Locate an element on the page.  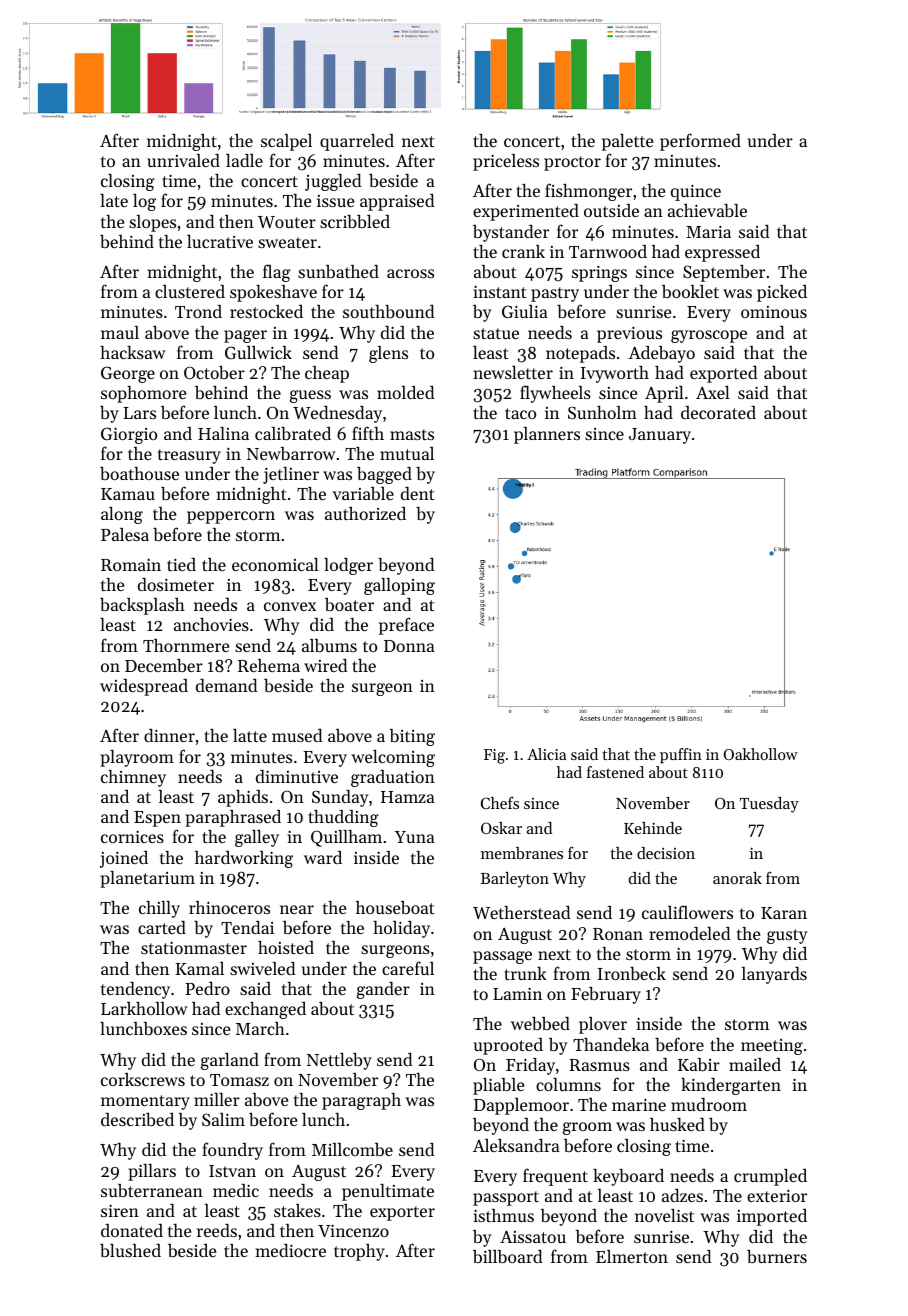
booklet is located at coordinates (690, 291).
